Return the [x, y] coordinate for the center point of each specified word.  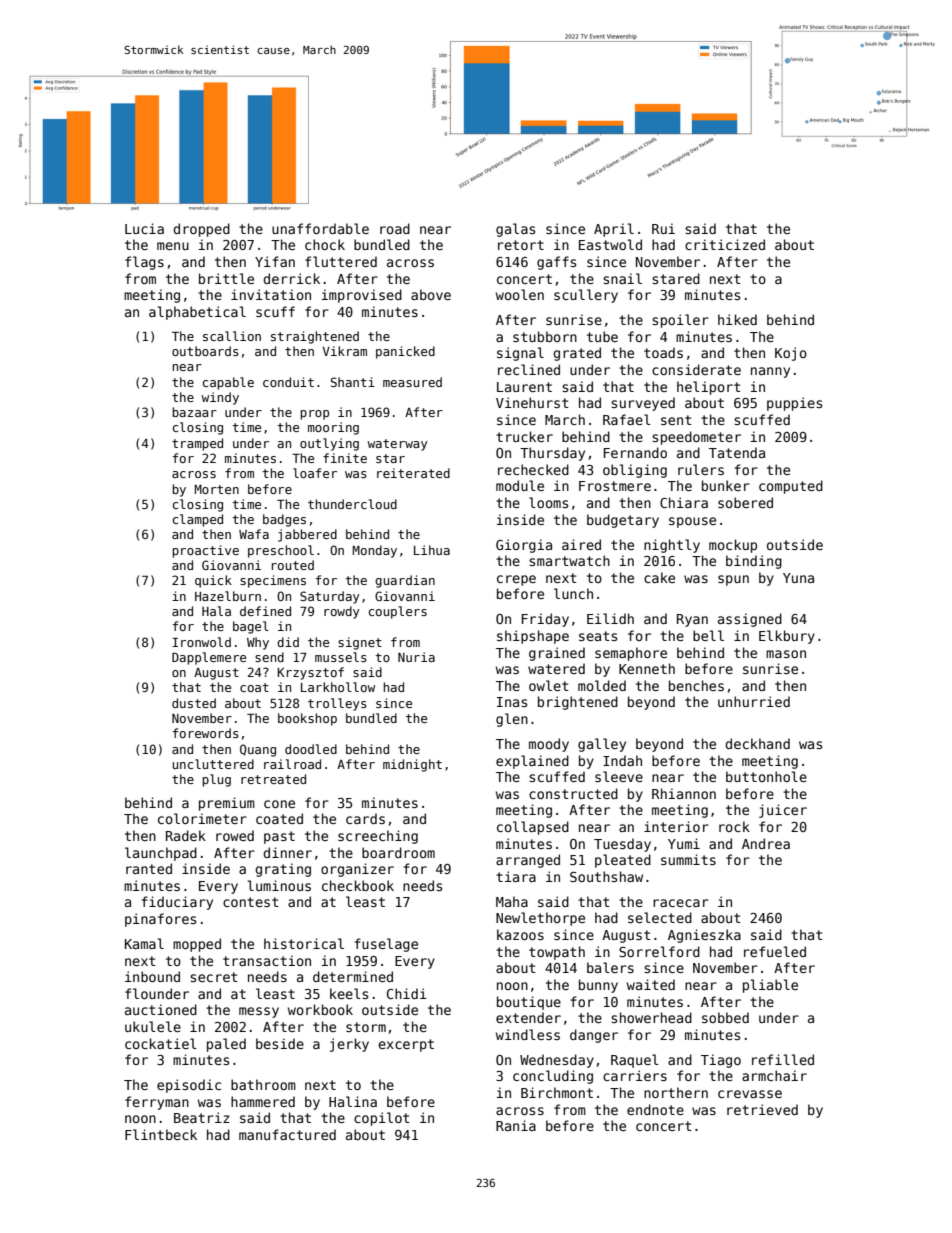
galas [515, 230]
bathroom [263, 1084]
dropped [201, 230]
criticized [725, 244]
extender [528, 1017]
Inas [512, 702]
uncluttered [213, 764]
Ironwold [202, 642]
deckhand [757, 743]
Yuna [798, 578]
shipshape [533, 637]
